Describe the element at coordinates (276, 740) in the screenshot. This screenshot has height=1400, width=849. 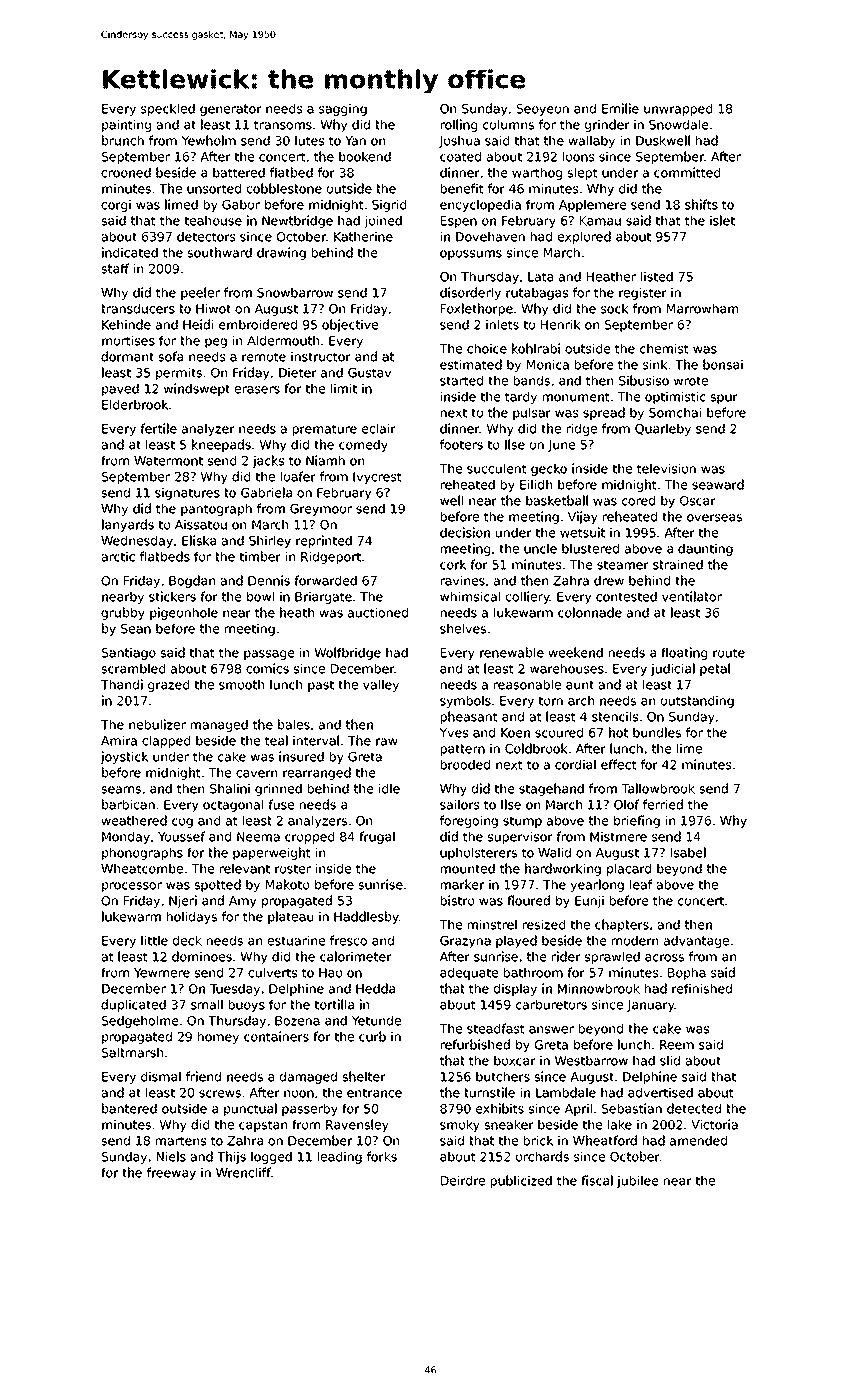
I see `teal` at that location.
